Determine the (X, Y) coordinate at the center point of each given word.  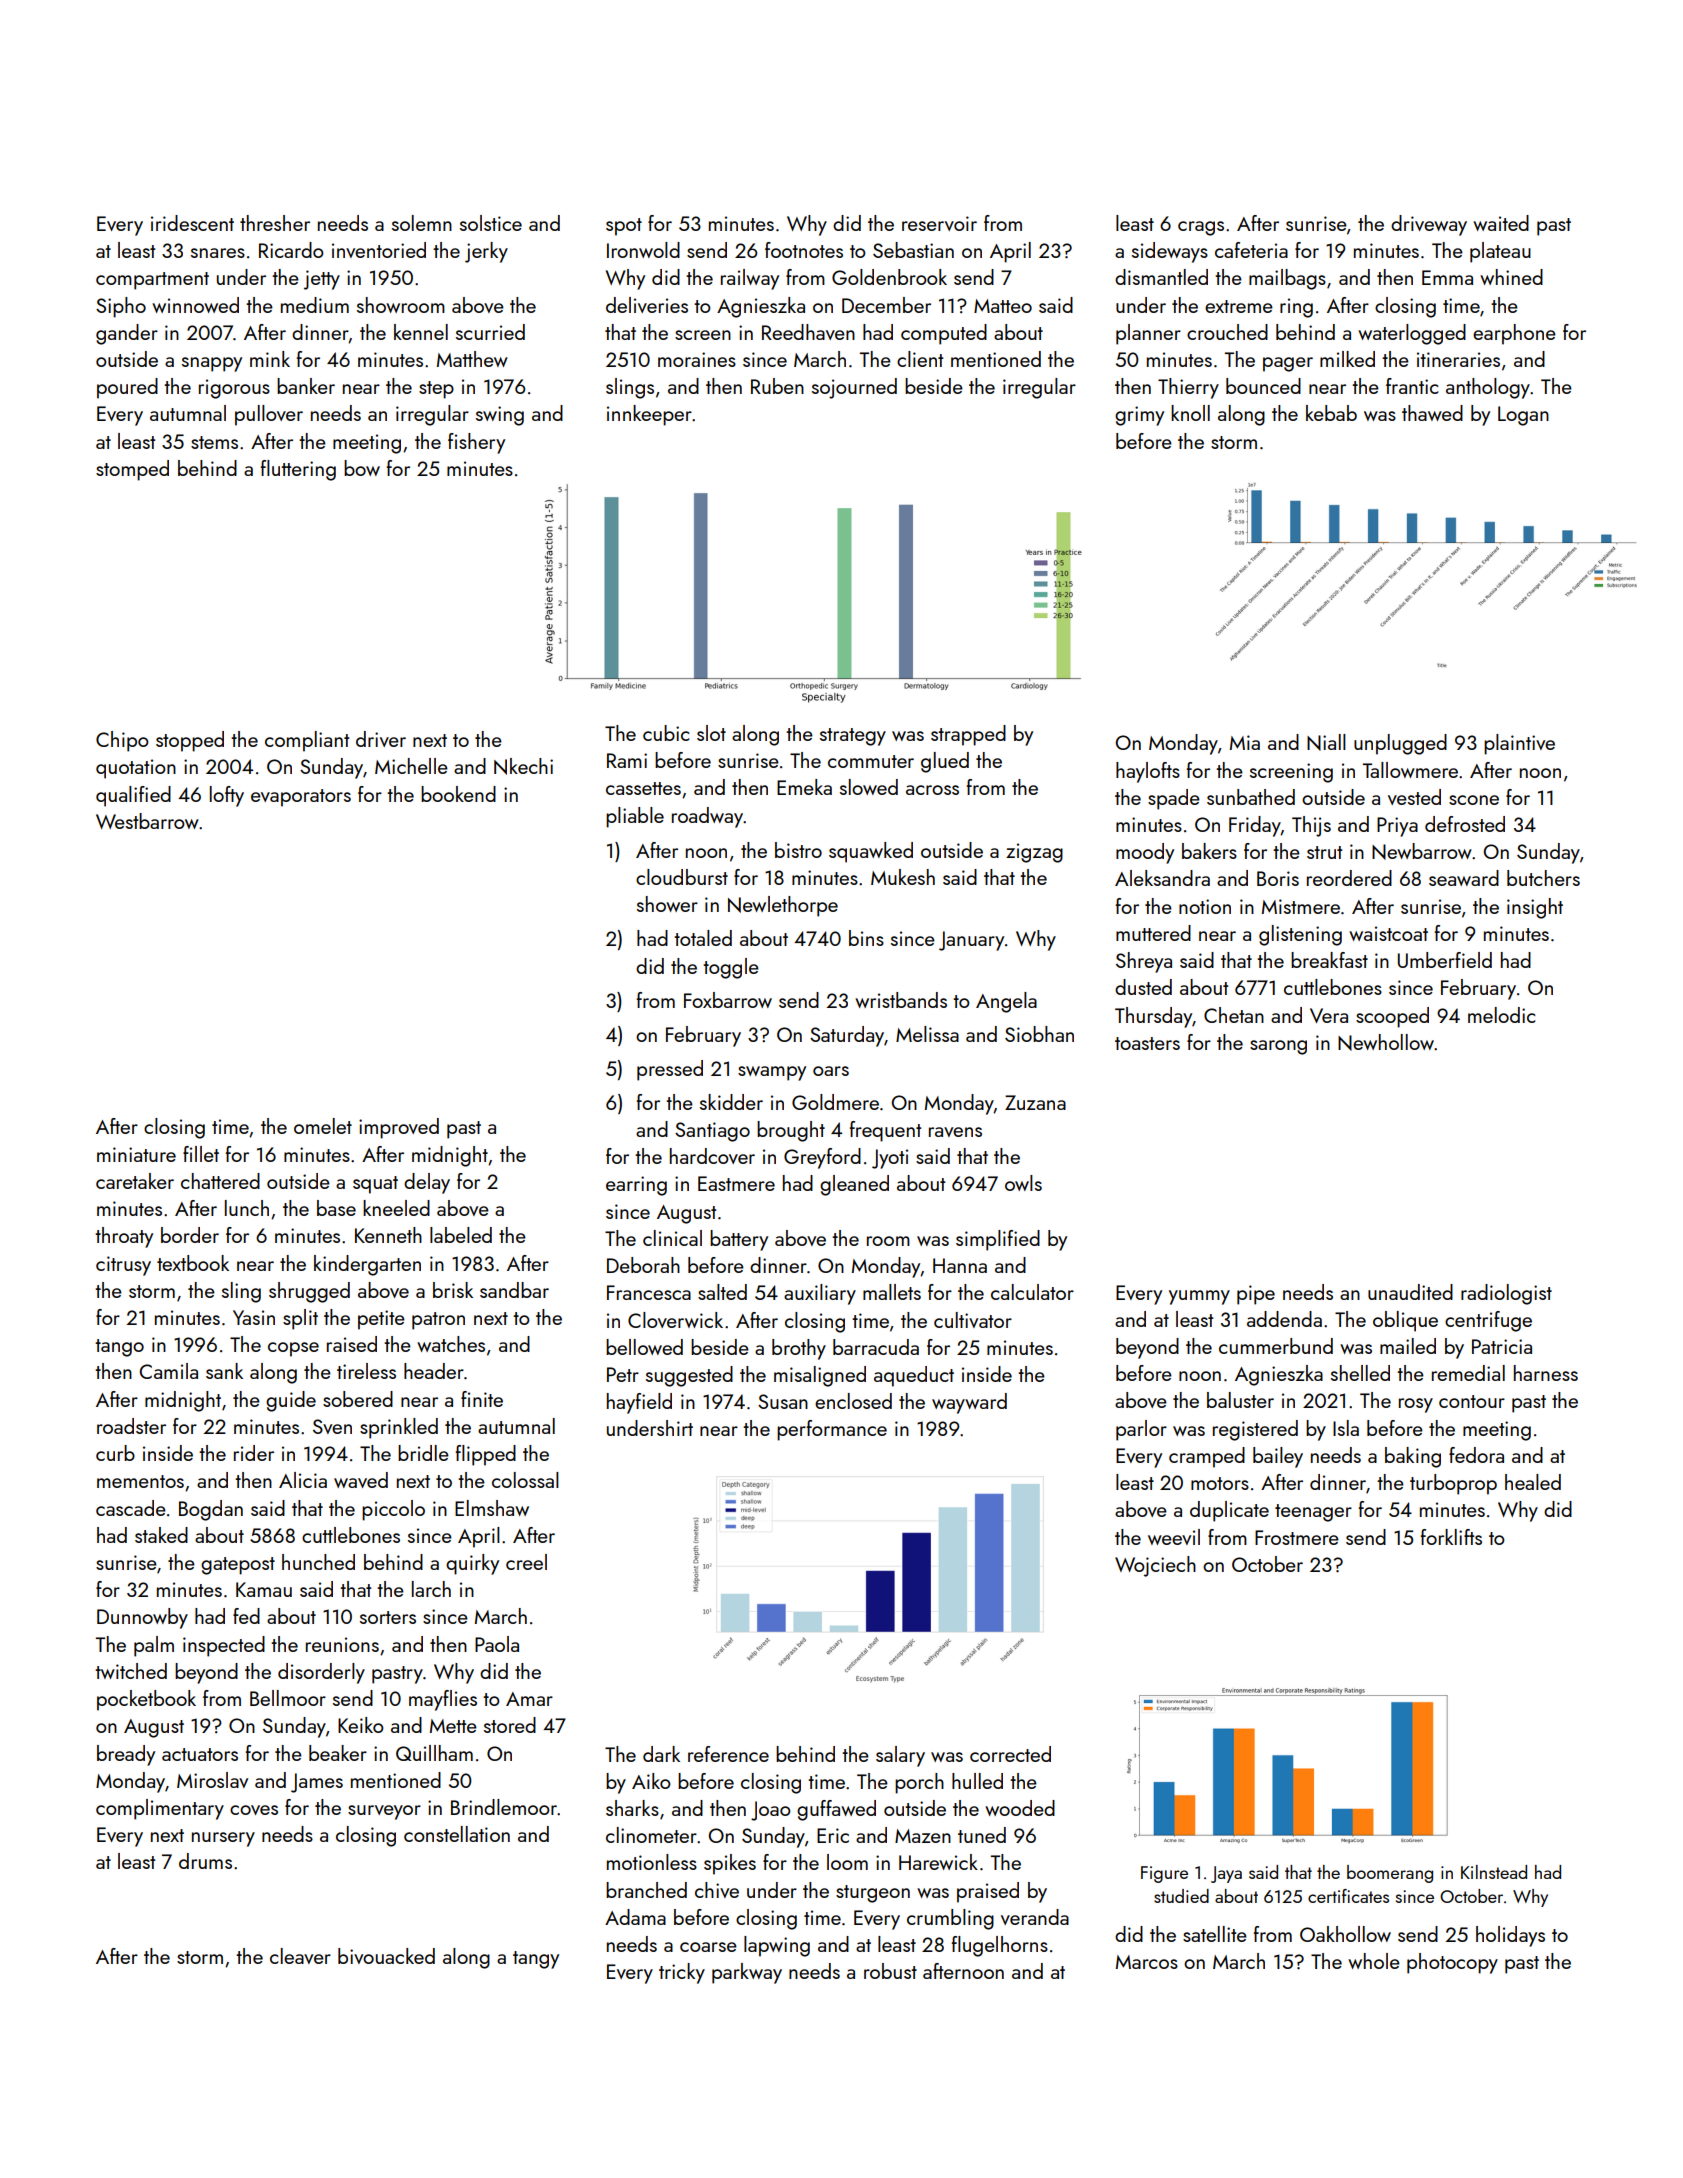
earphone (1514, 334)
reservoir (939, 223)
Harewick (938, 1862)
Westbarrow (147, 821)
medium (315, 305)
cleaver (300, 1956)
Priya (1397, 827)
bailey (1278, 1457)
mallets (892, 1292)
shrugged (309, 1292)
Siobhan (1039, 1034)
